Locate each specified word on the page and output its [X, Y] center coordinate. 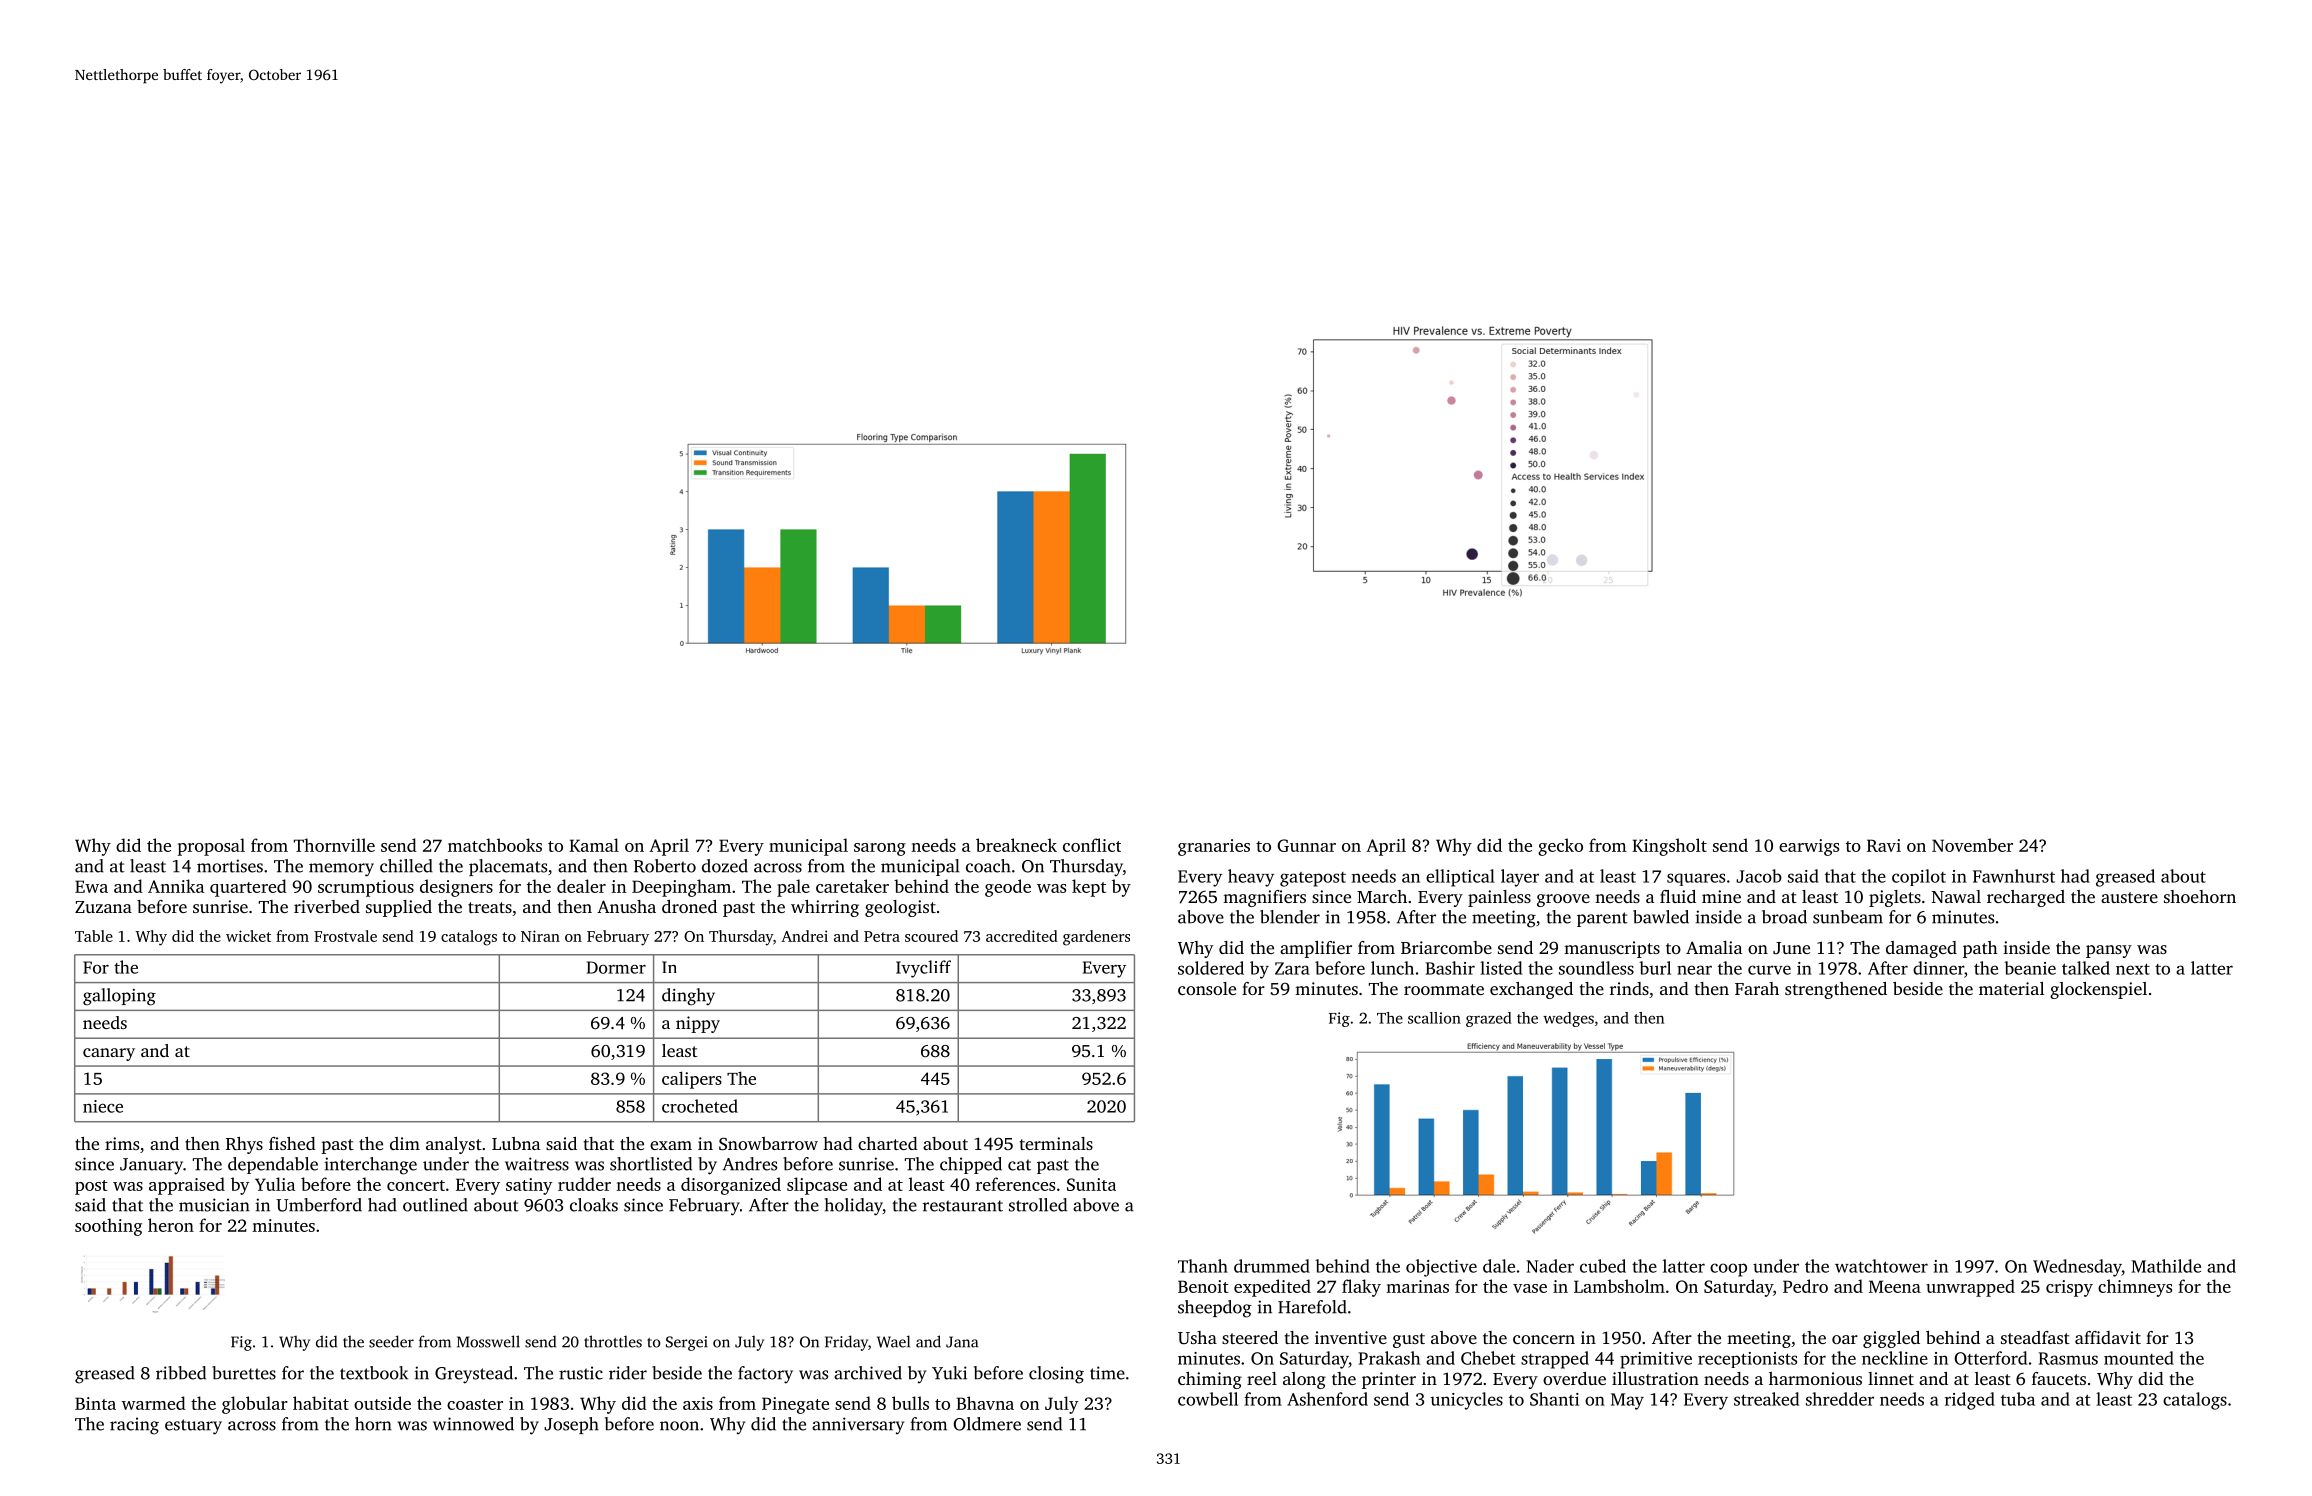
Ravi [1884, 845]
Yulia [275, 1184]
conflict [1092, 845]
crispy [2069, 1288]
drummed [1272, 1266]
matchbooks [495, 845]
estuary [193, 1427]
